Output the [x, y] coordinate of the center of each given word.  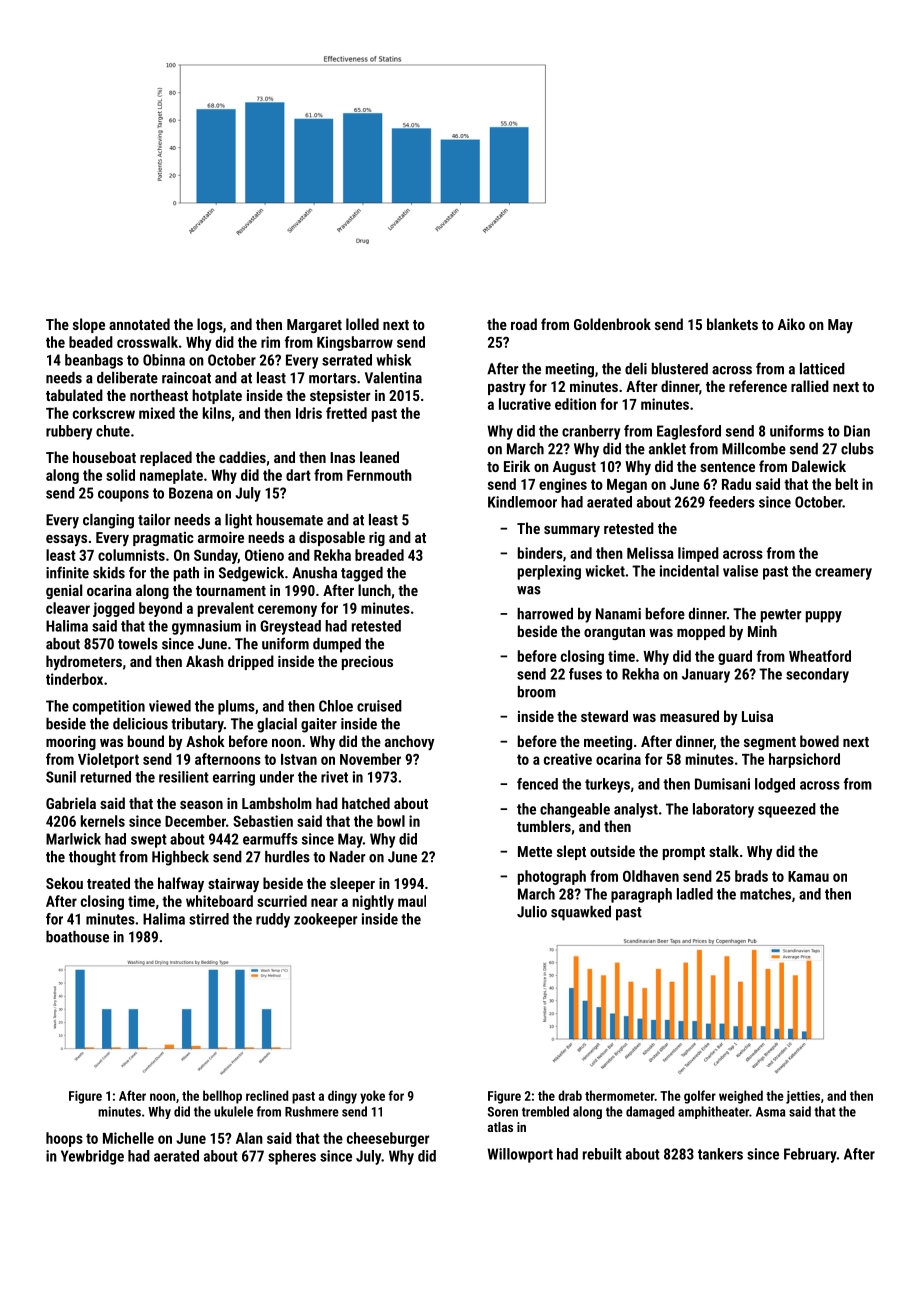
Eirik [517, 466]
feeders [732, 502]
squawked [581, 913]
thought [92, 858]
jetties [803, 1097]
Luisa [757, 716]
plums [236, 707]
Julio [532, 912]
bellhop [222, 1097]
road [524, 324]
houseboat [104, 457]
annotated [139, 324]
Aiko [791, 324]
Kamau [808, 876]
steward [604, 716]
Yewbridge [92, 1157]
